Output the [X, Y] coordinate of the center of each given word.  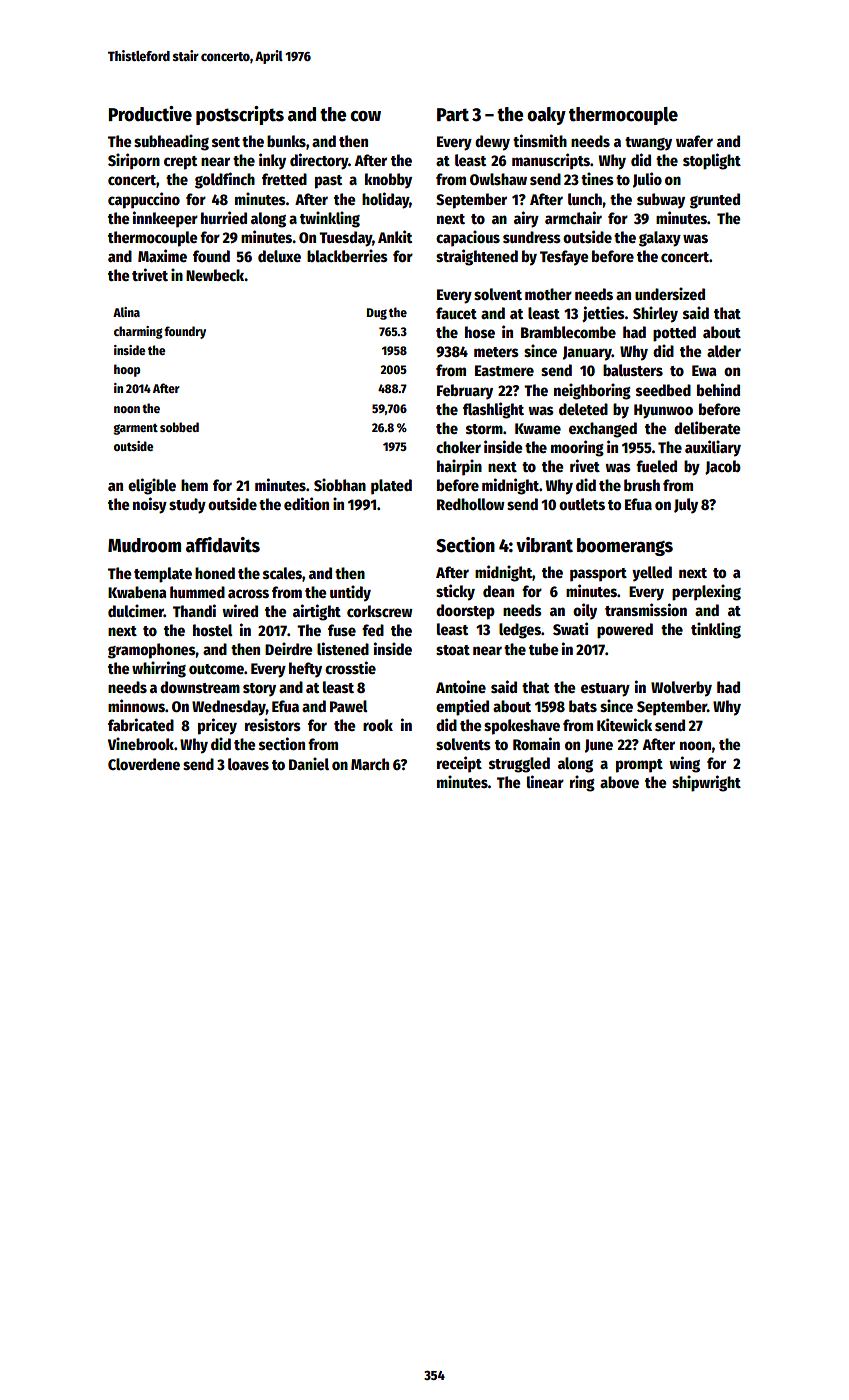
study [187, 506]
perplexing [706, 592]
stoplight [712, 161]
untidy [350, 593]
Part [453, 115]
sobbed [179, 427]
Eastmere [504, 370]
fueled [656, 466]
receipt [459, 764]
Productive [150, 114]
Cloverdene [144, 764]
